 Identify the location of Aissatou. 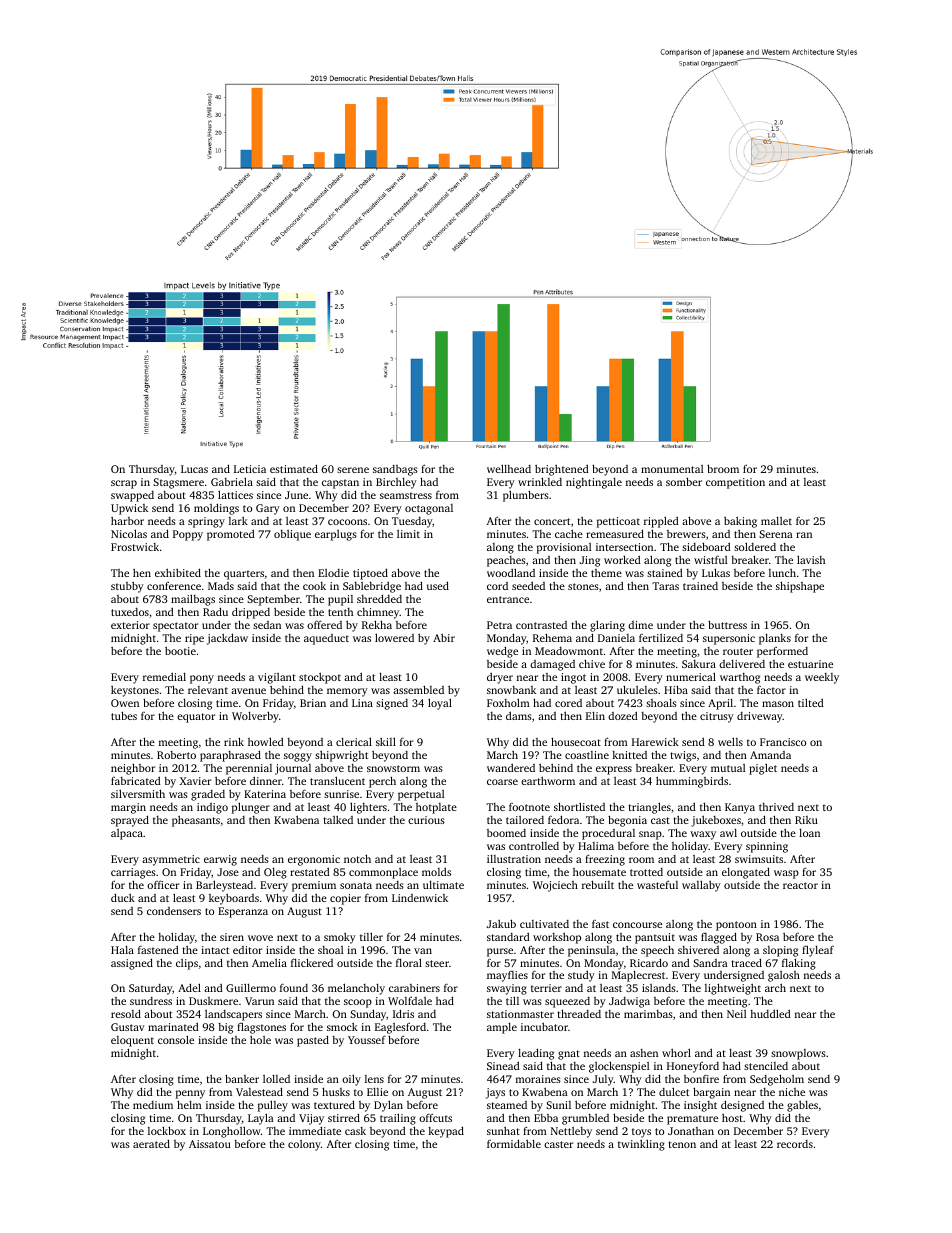
(210, 1144).
